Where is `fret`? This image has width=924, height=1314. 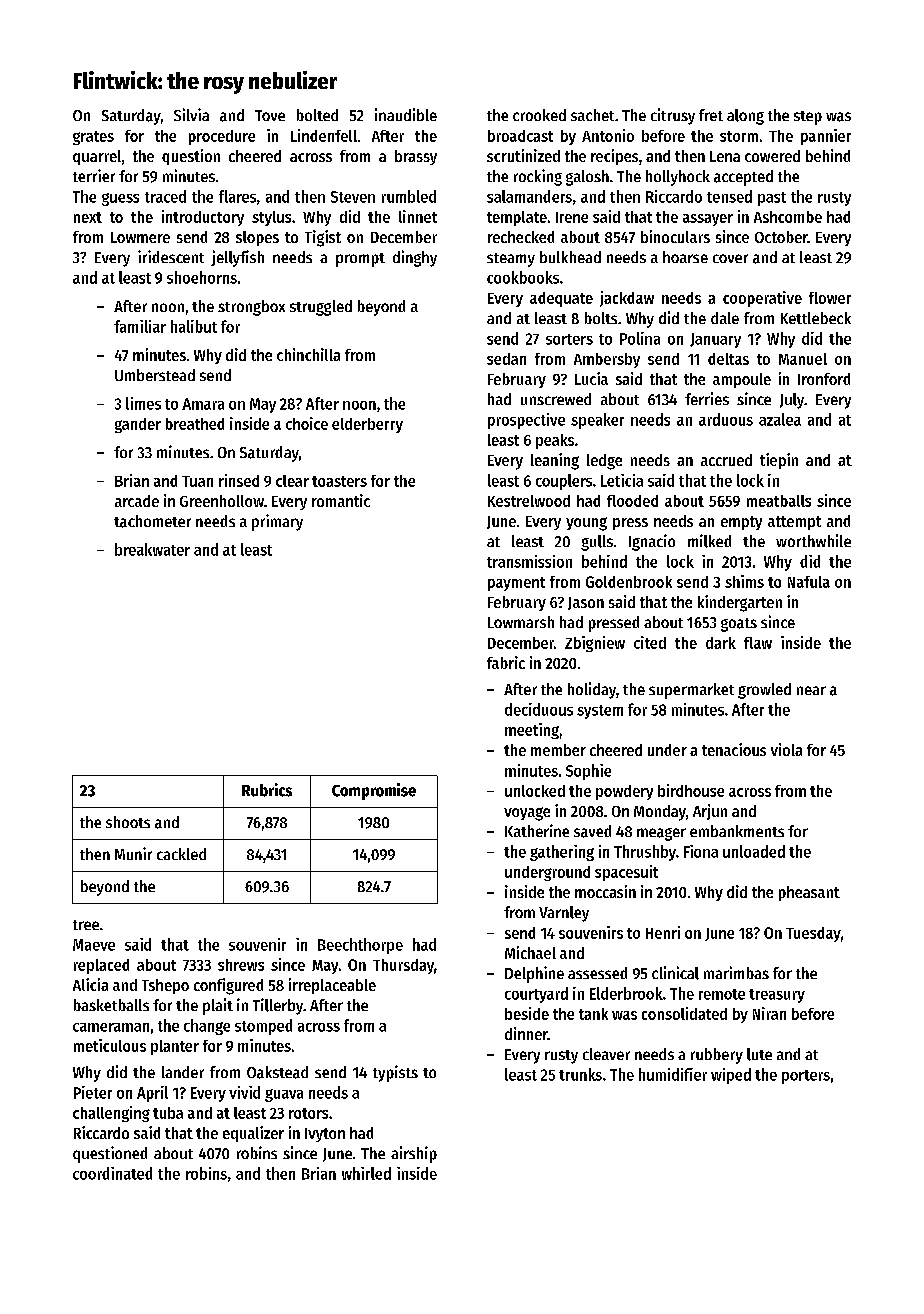 fret is located at coordinates (711, 115).
